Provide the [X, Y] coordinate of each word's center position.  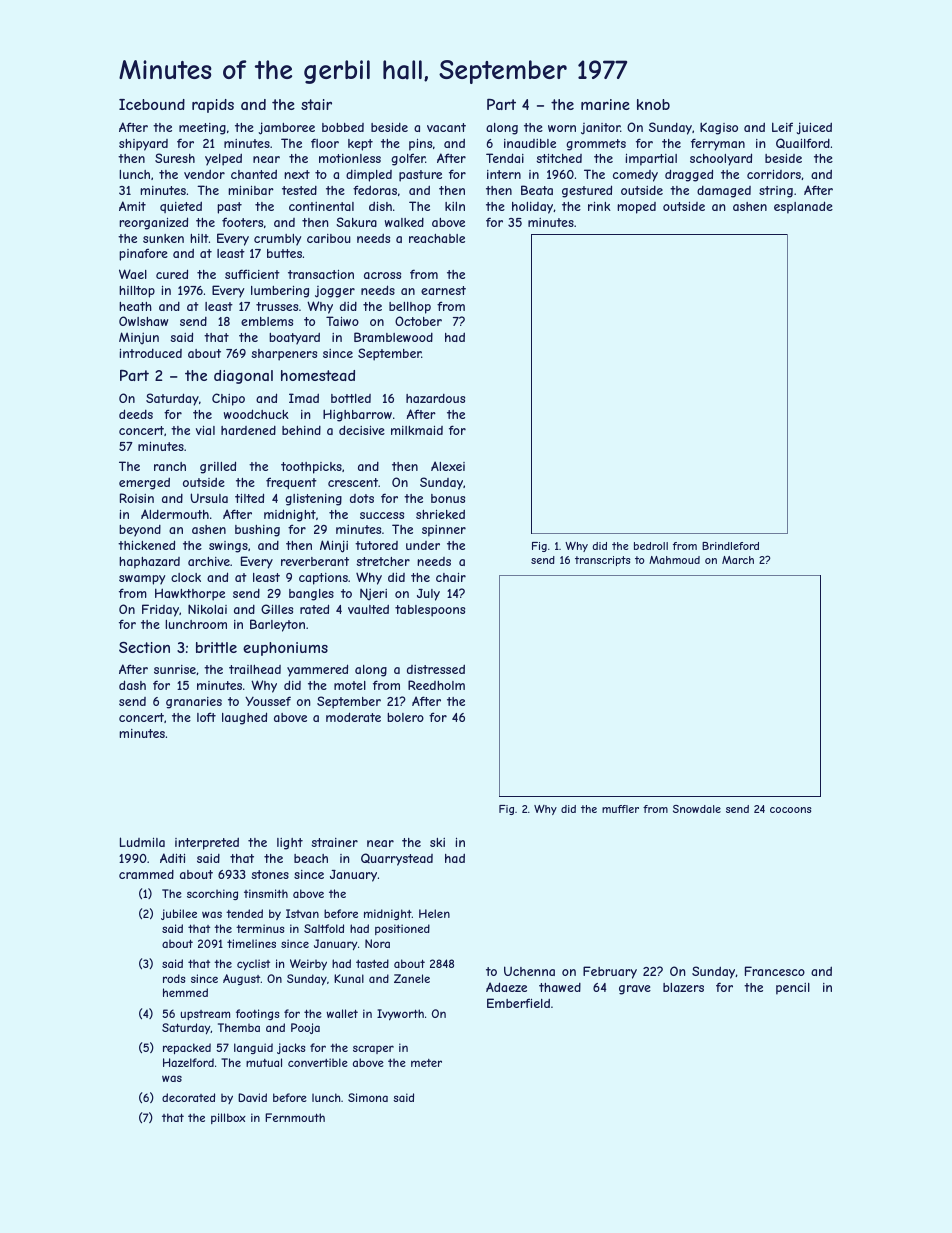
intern [504, 174]
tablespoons [430, 611]
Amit [132, 206]
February [610, 972]
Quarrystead [397, 859]
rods [174, 978]
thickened [146, 545]
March [738, 560]
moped [636, 208]
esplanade [803, 207]
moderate [353, 717]
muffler [620, 809]
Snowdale [697, 809]
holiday [532, 208]
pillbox [228, 1118]
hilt [199, 238]
